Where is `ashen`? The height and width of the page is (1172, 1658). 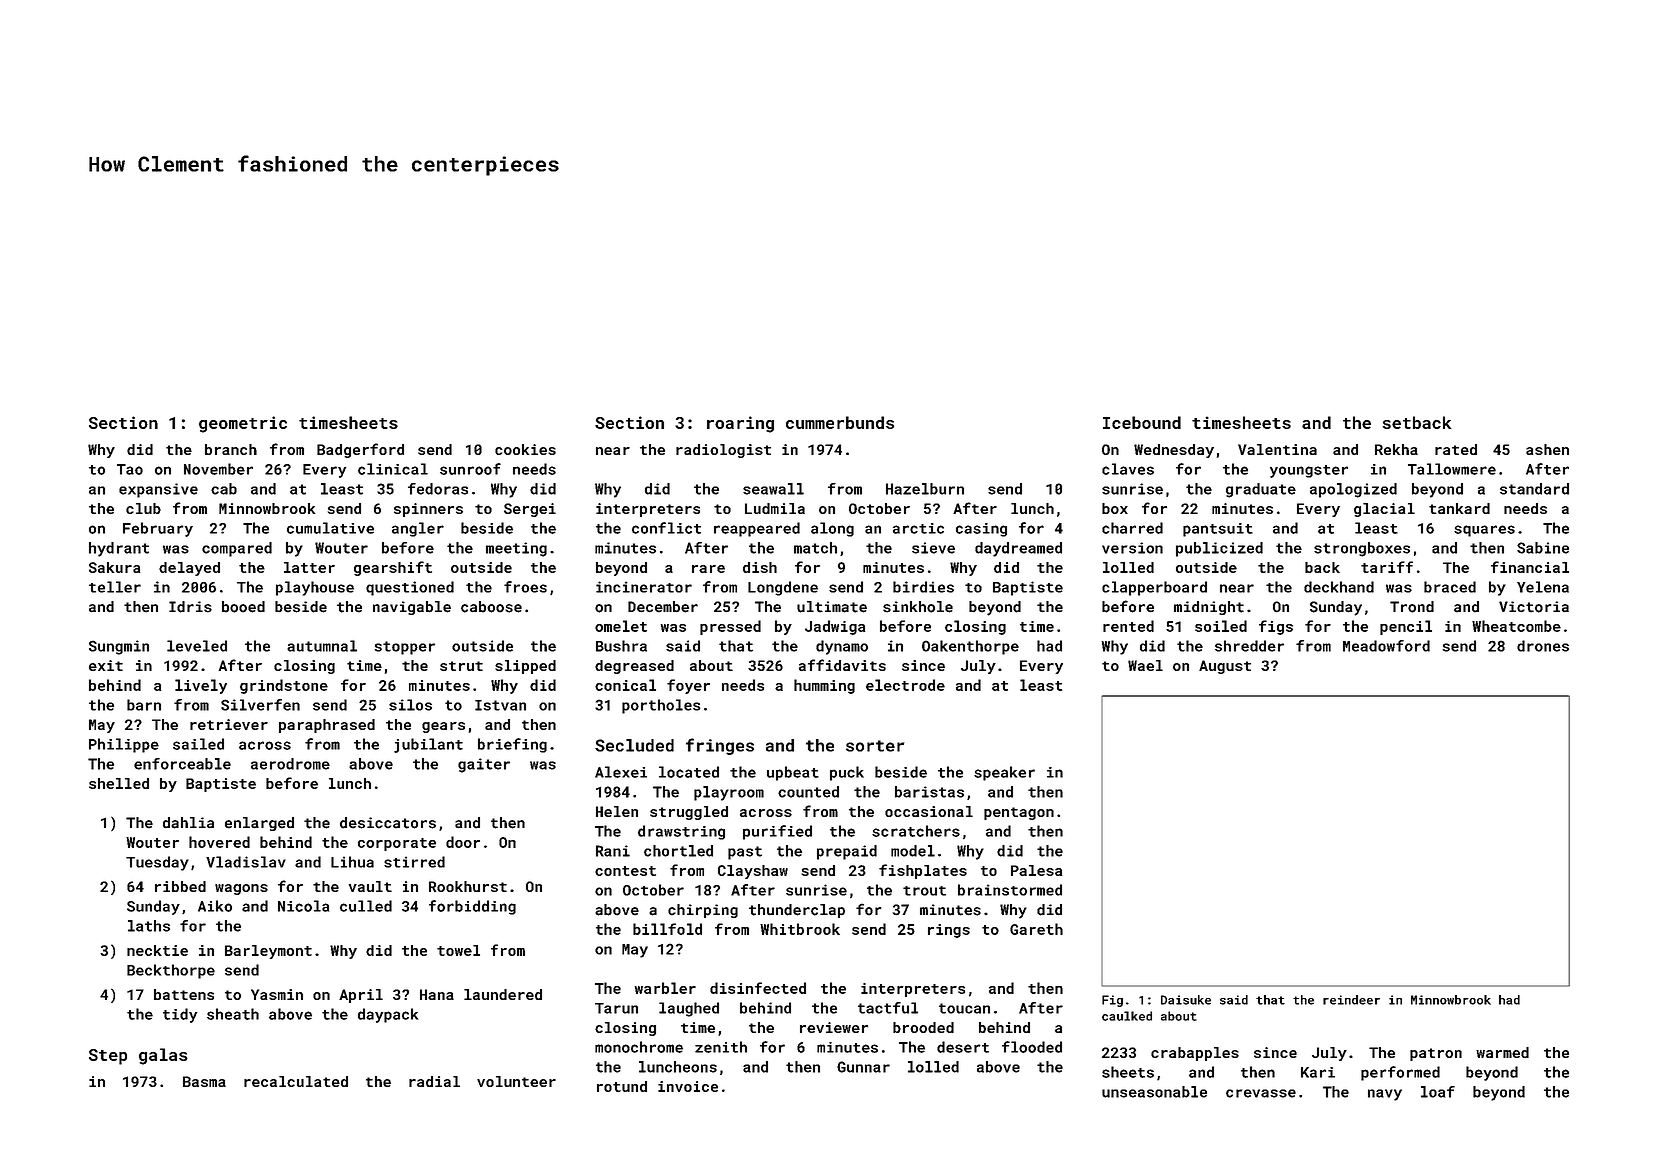
ashen is located at coordinates (1547, 449).
